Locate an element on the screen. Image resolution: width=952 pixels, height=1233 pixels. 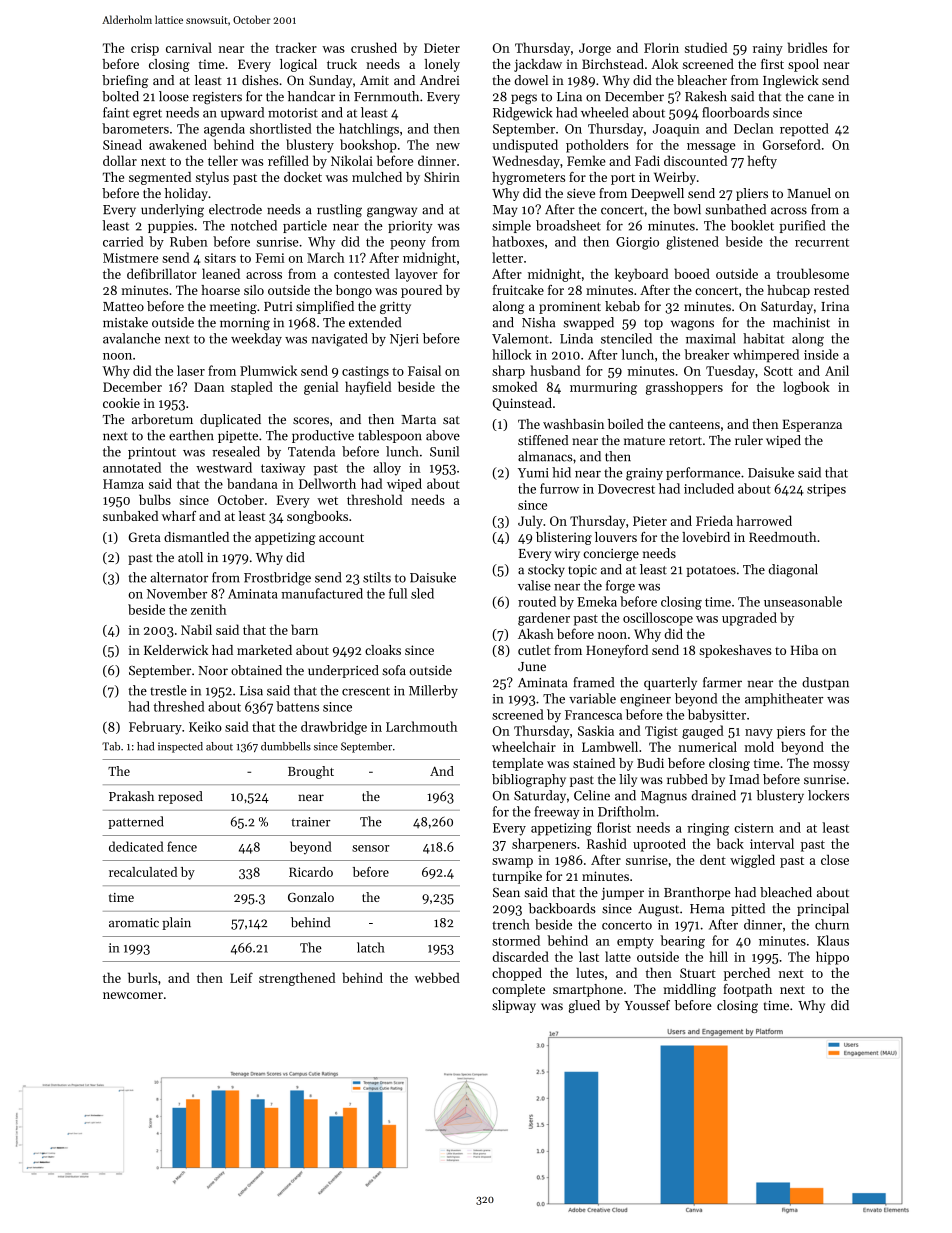
wagons is located at coordinates (692, 325).
